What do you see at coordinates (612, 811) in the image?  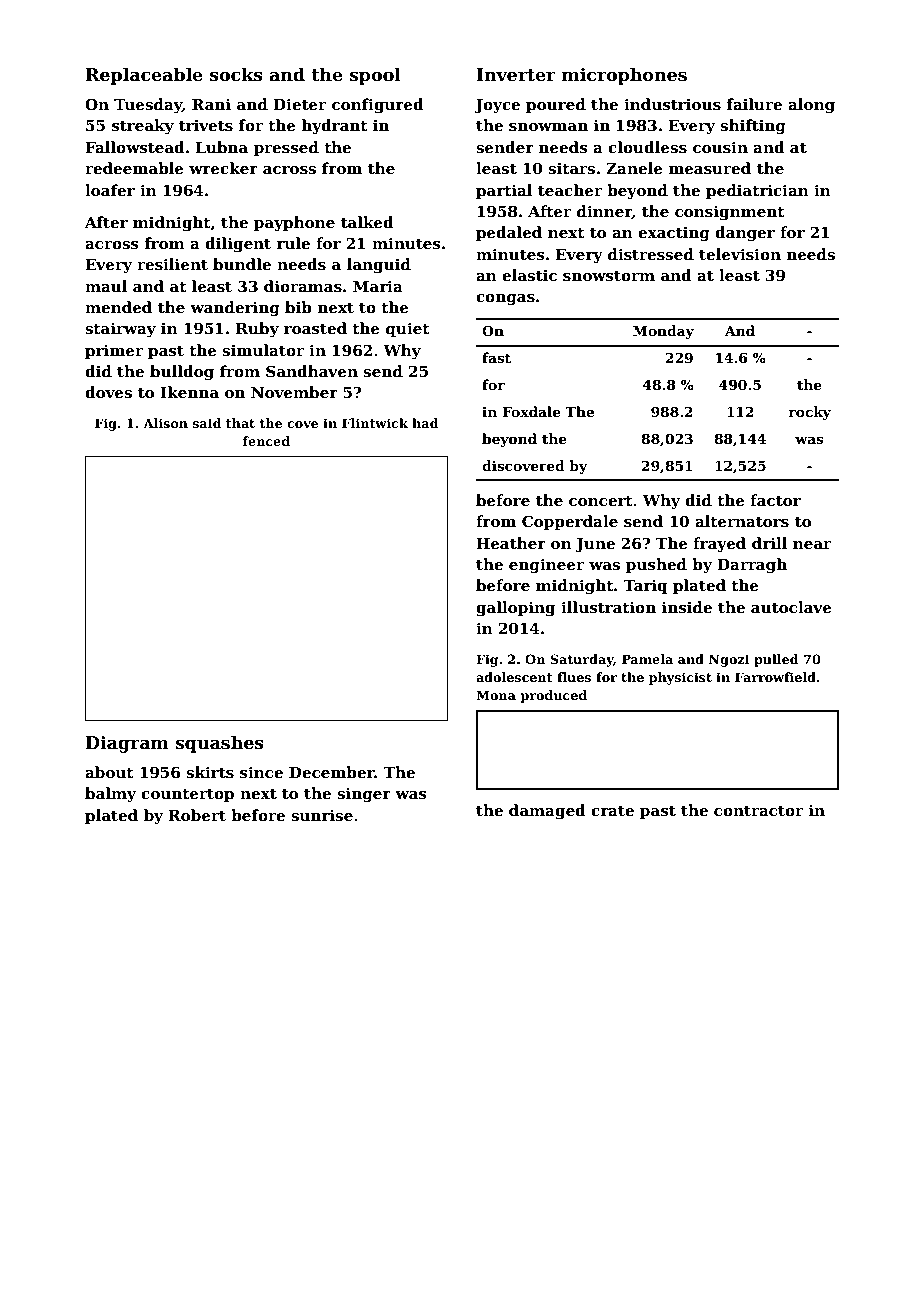 I see `crate` at bounding box center [612, 811].
